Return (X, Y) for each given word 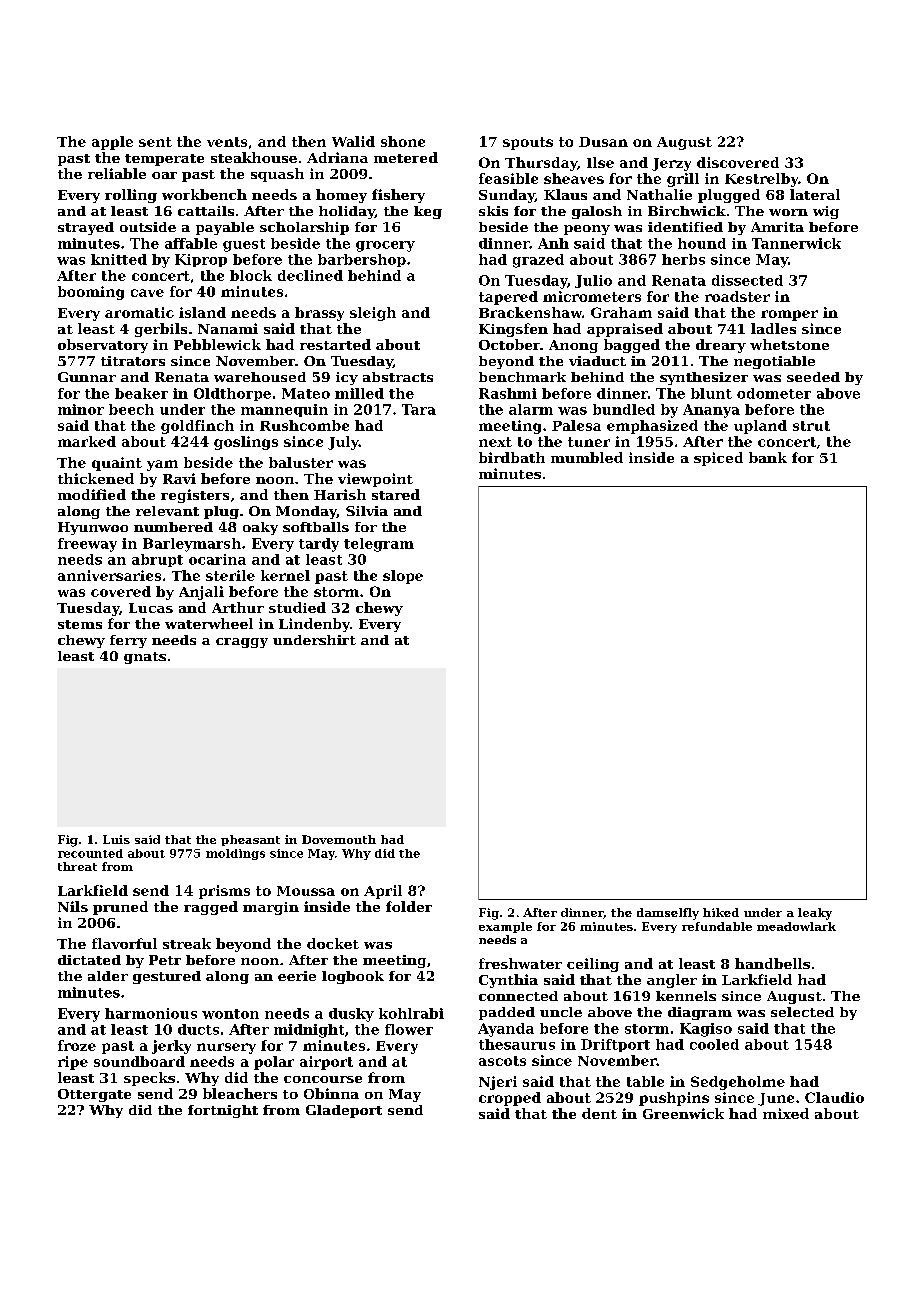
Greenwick (683, 1113)
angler (672, 981)
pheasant (250, 840)
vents (227, 142)
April (383, 892)
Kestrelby (761, 180)
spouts (528, 143)
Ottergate (94, 1095)
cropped (510, 1099)
